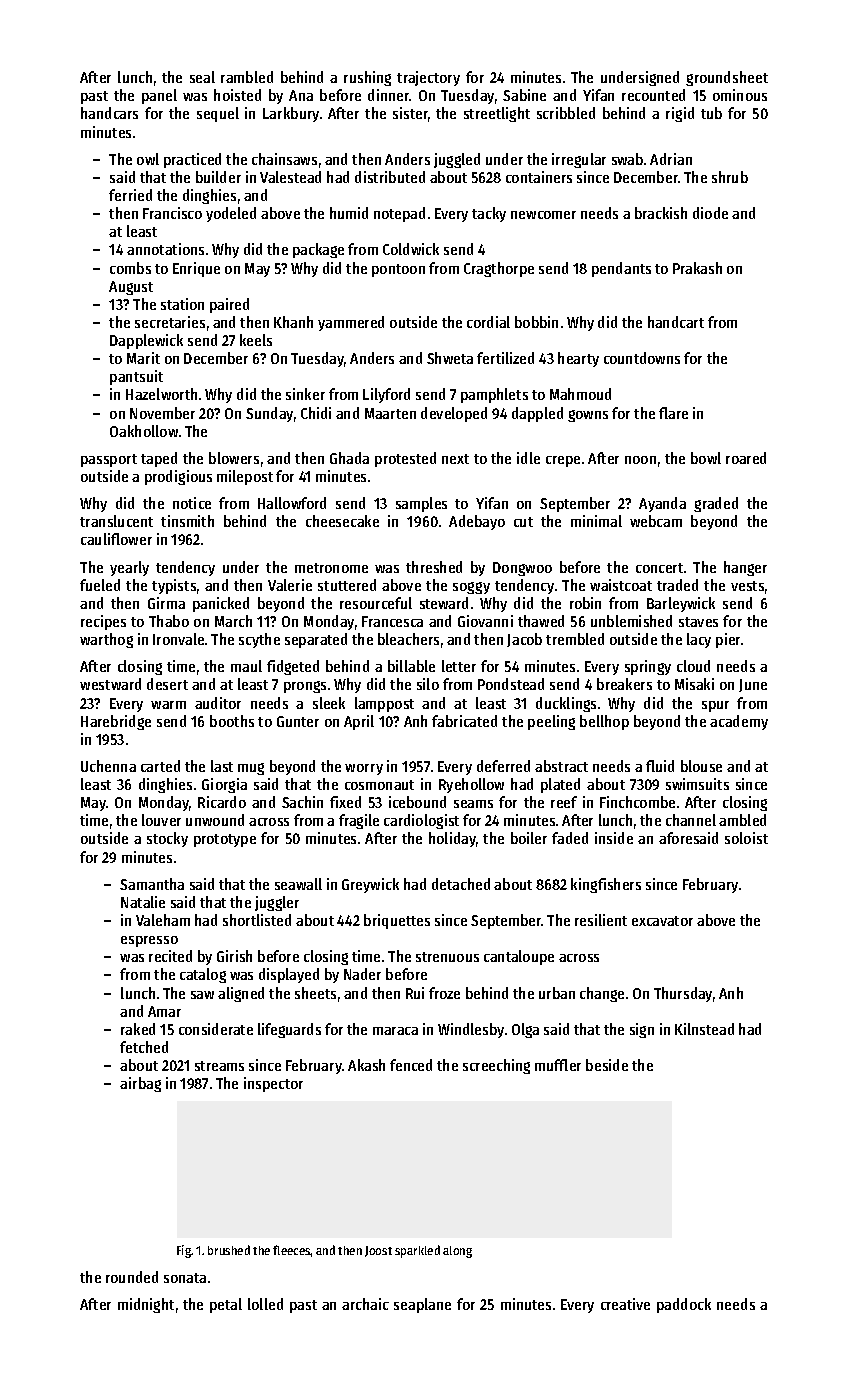  Describe the element at coordinates (673, 413) in the screenshot. I see `flare` at that location.
